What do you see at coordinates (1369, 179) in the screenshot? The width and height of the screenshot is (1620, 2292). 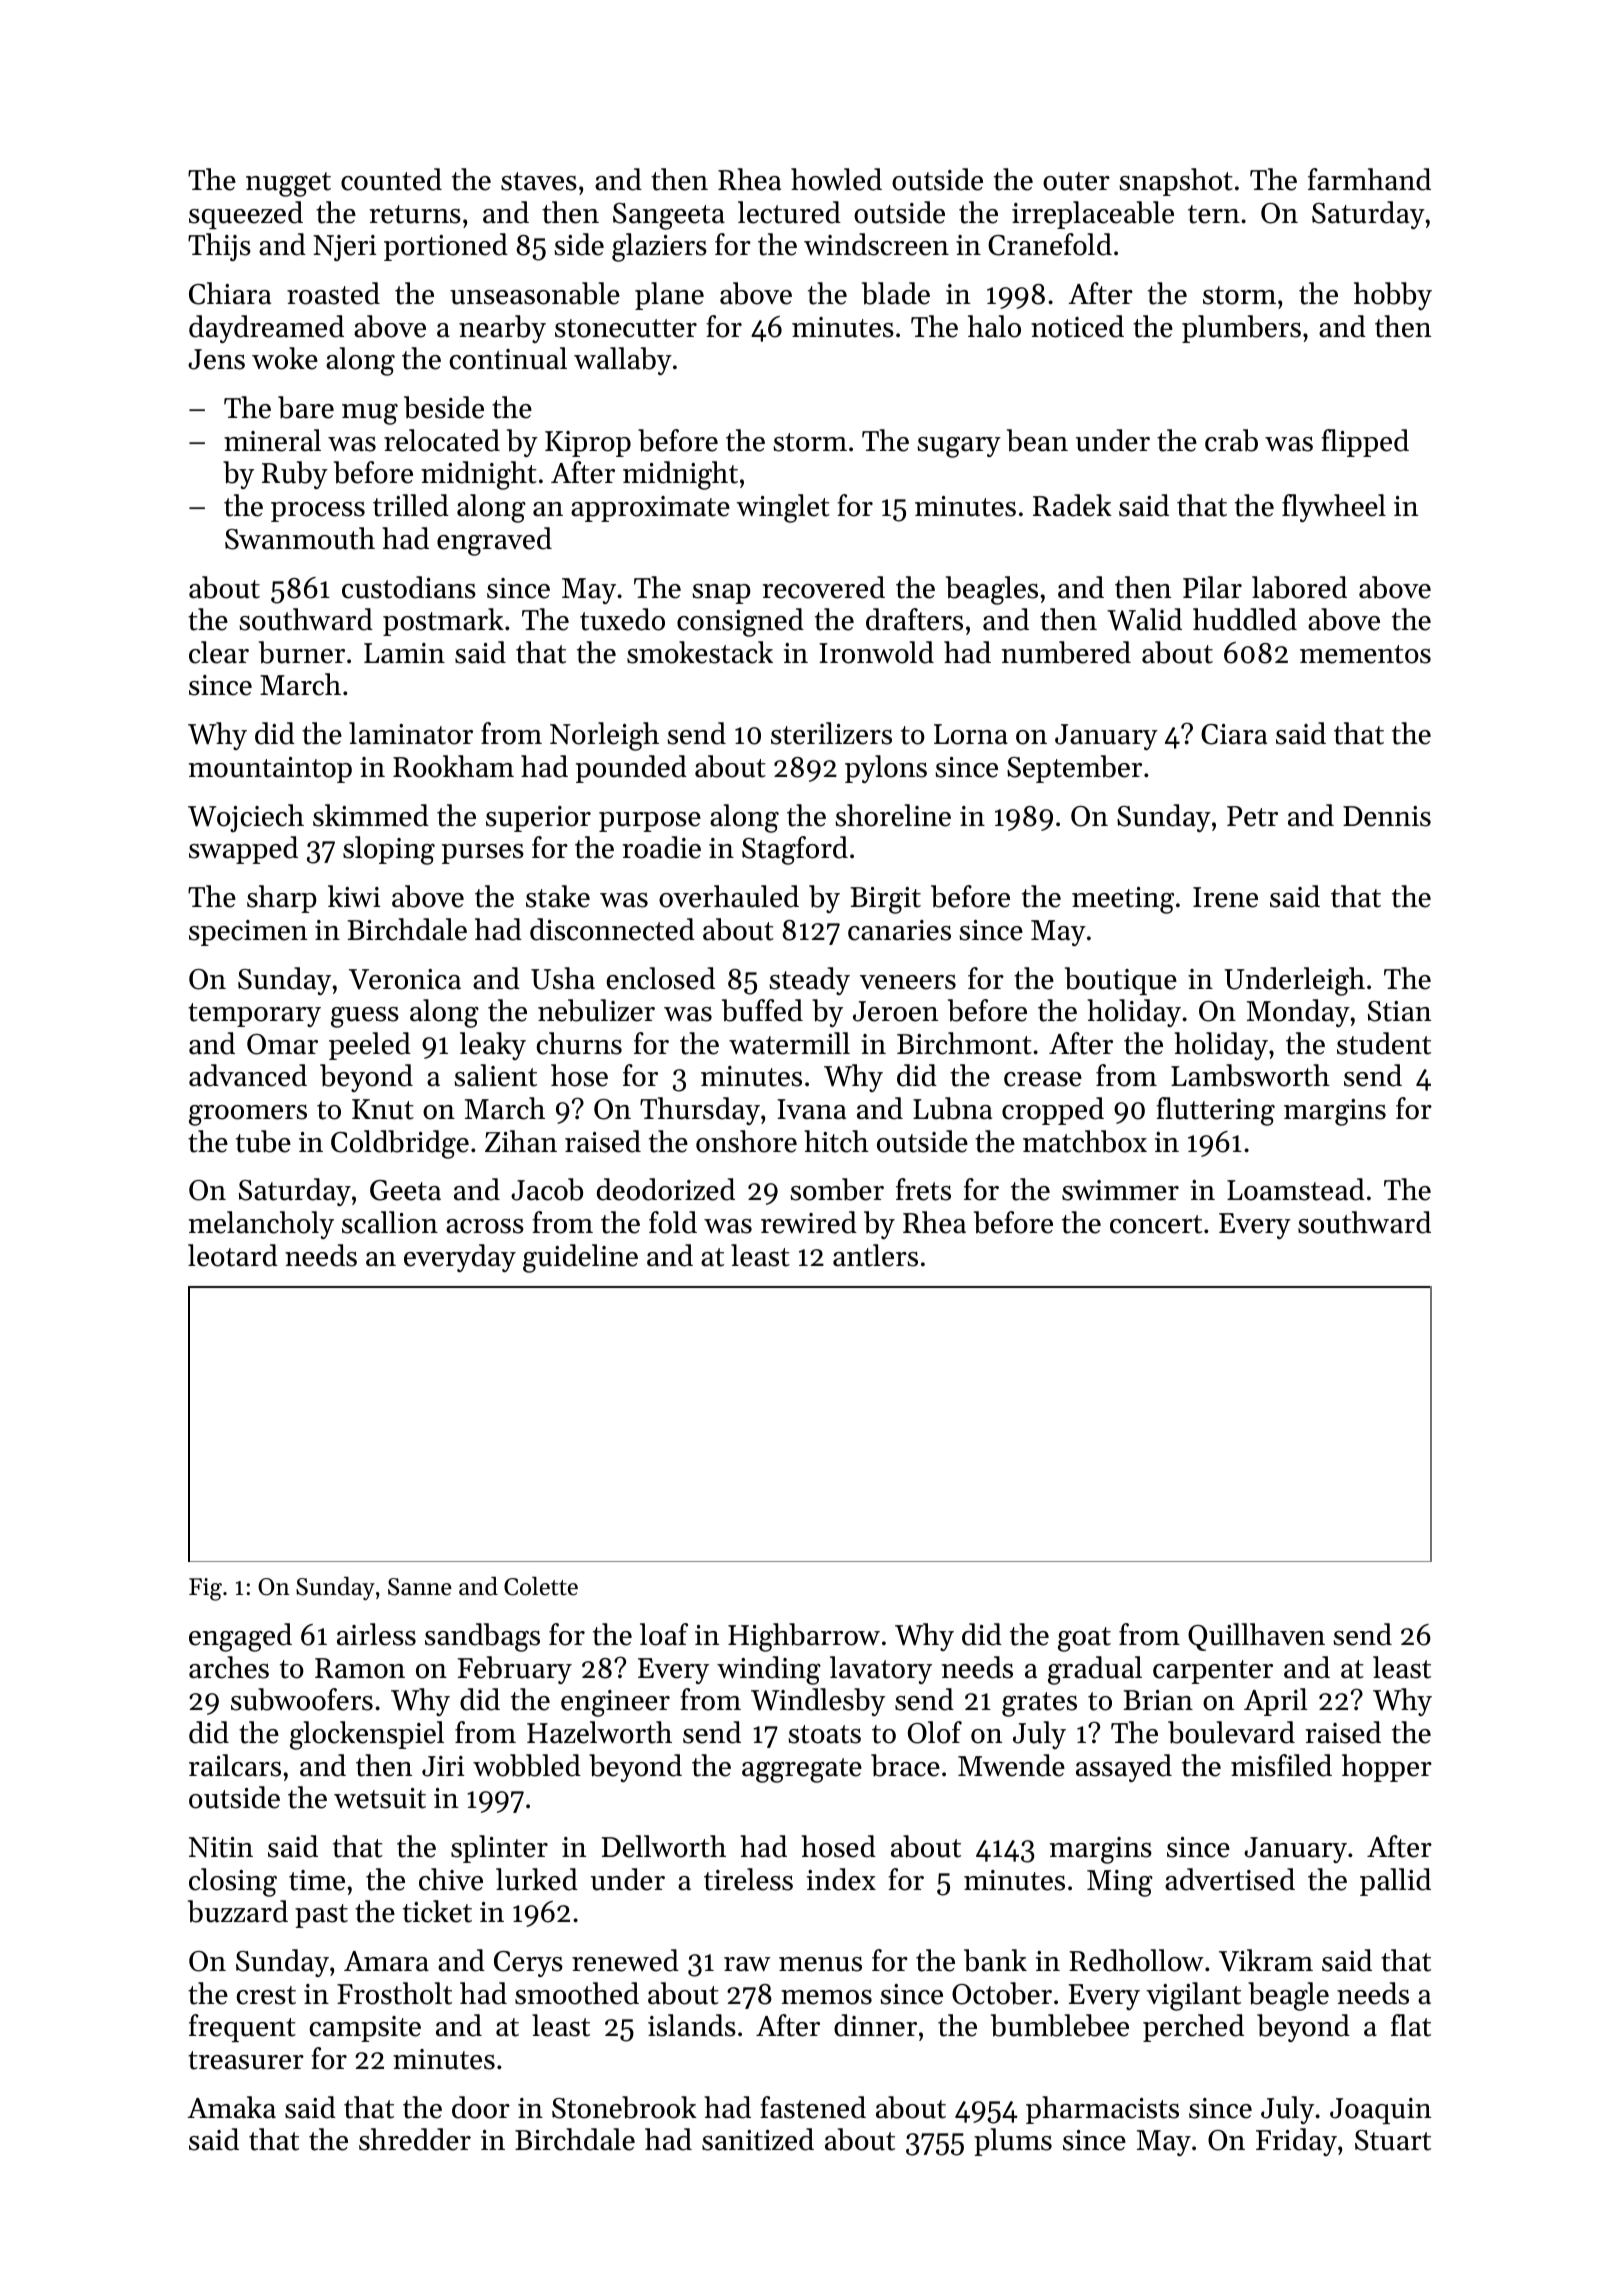 I see `farmhand` at bounding box center [1369, 179].
